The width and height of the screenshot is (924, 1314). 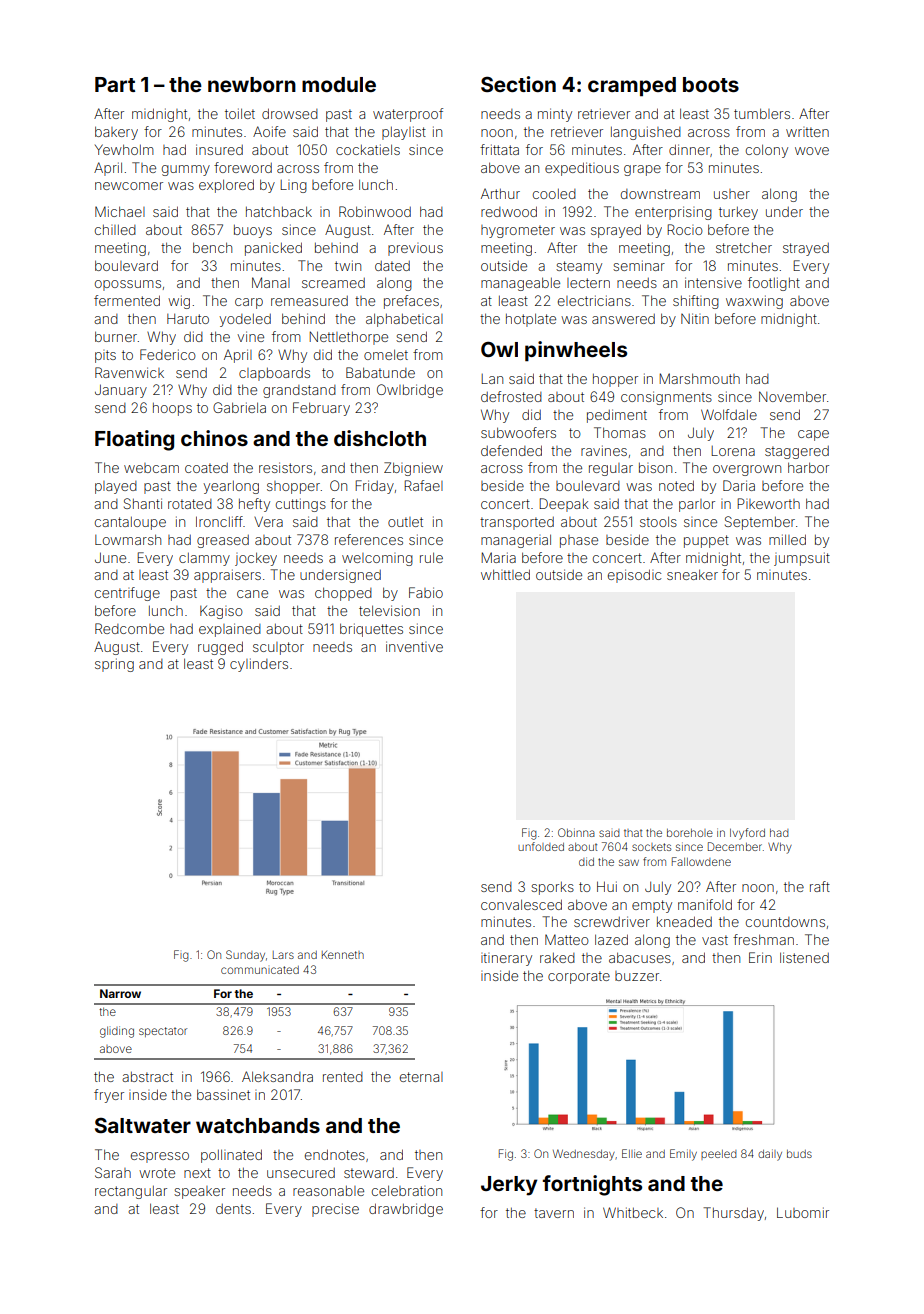 What do you see at coordinates (697, 505) in the screenshot?
I see `parlor` at bounding box center [697, 505].
